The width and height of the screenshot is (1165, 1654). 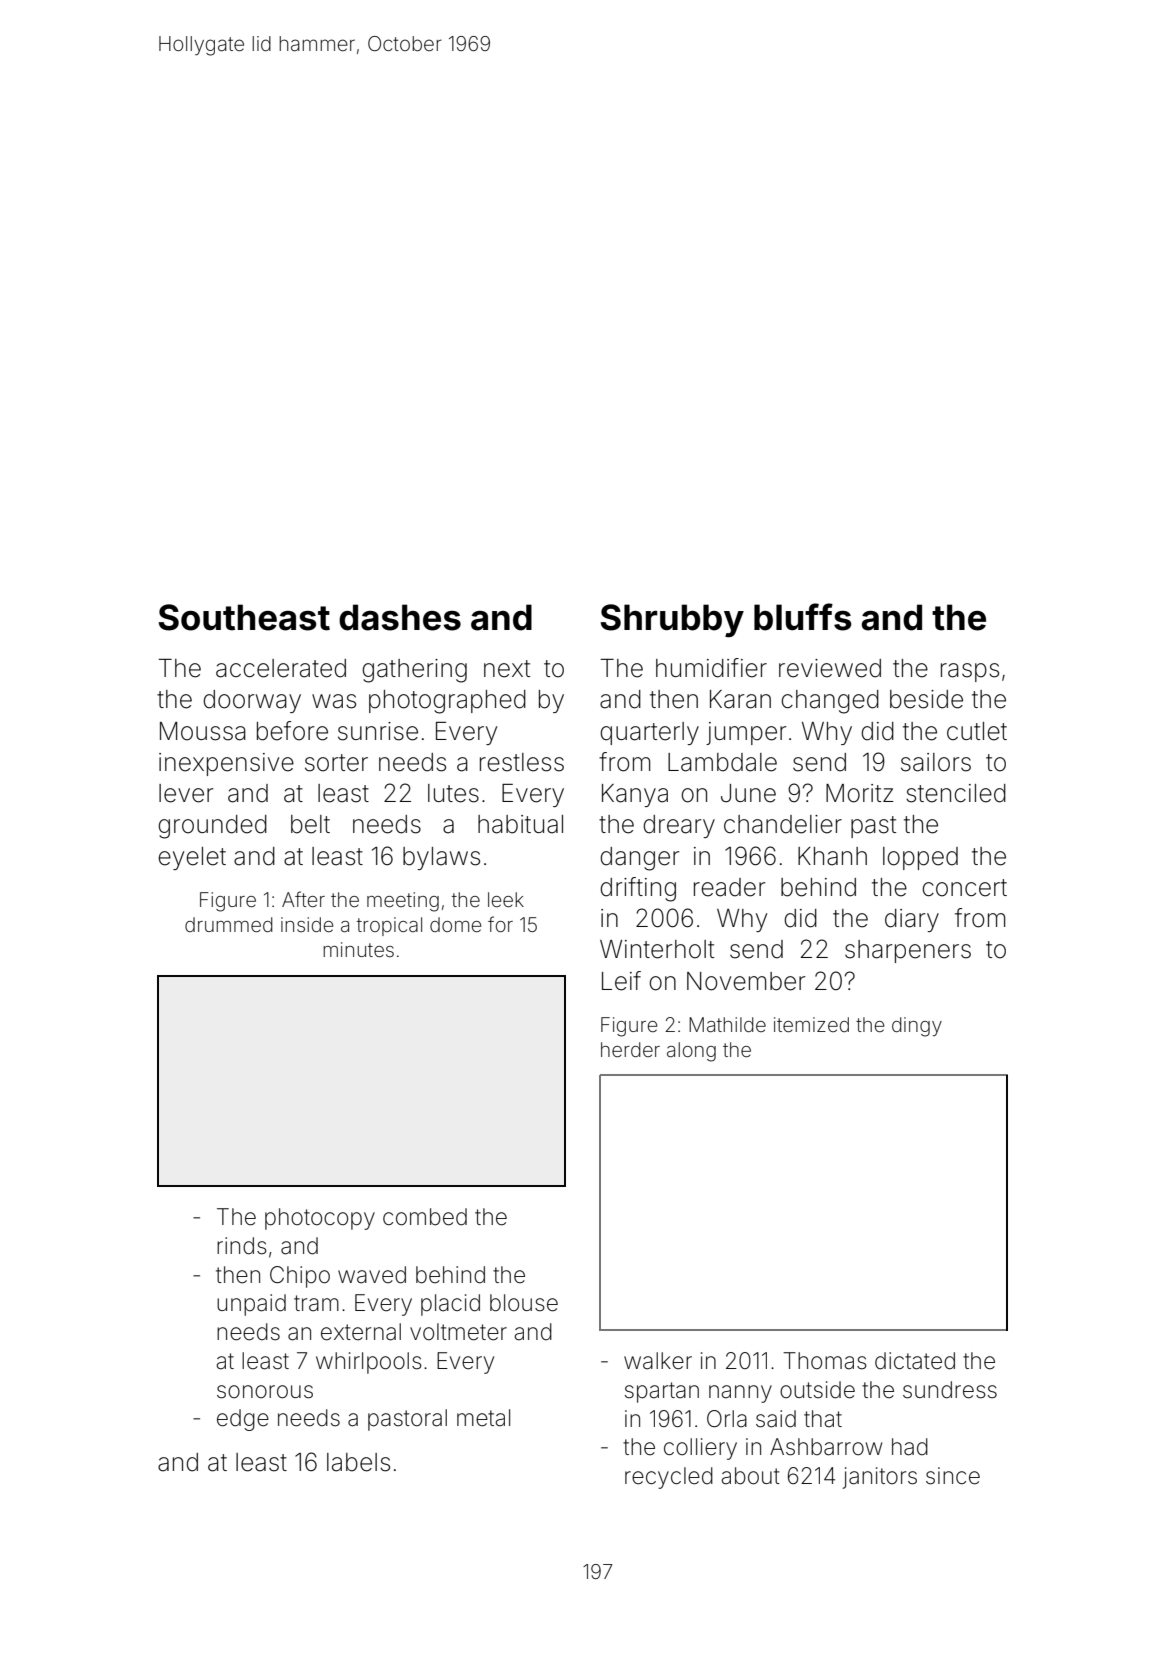 What do you see at coordinates (803, 617) in the screenshot?
I see `bluffs` at bounding box center [803, 617].
